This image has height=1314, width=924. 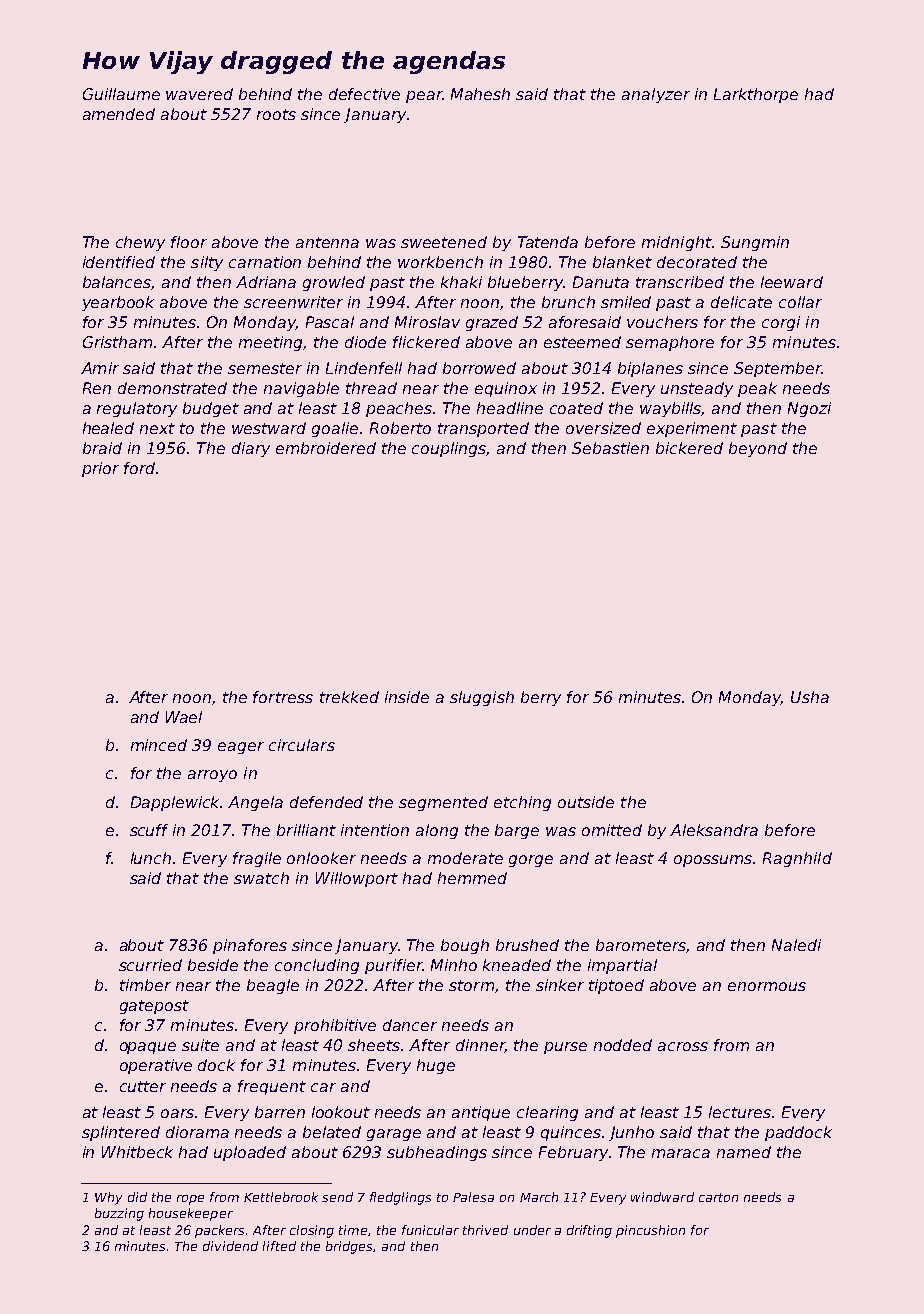 What do you see at coordinates (670, 343) in the image?
I see `semaphore` at bounding box center [670, 343].
